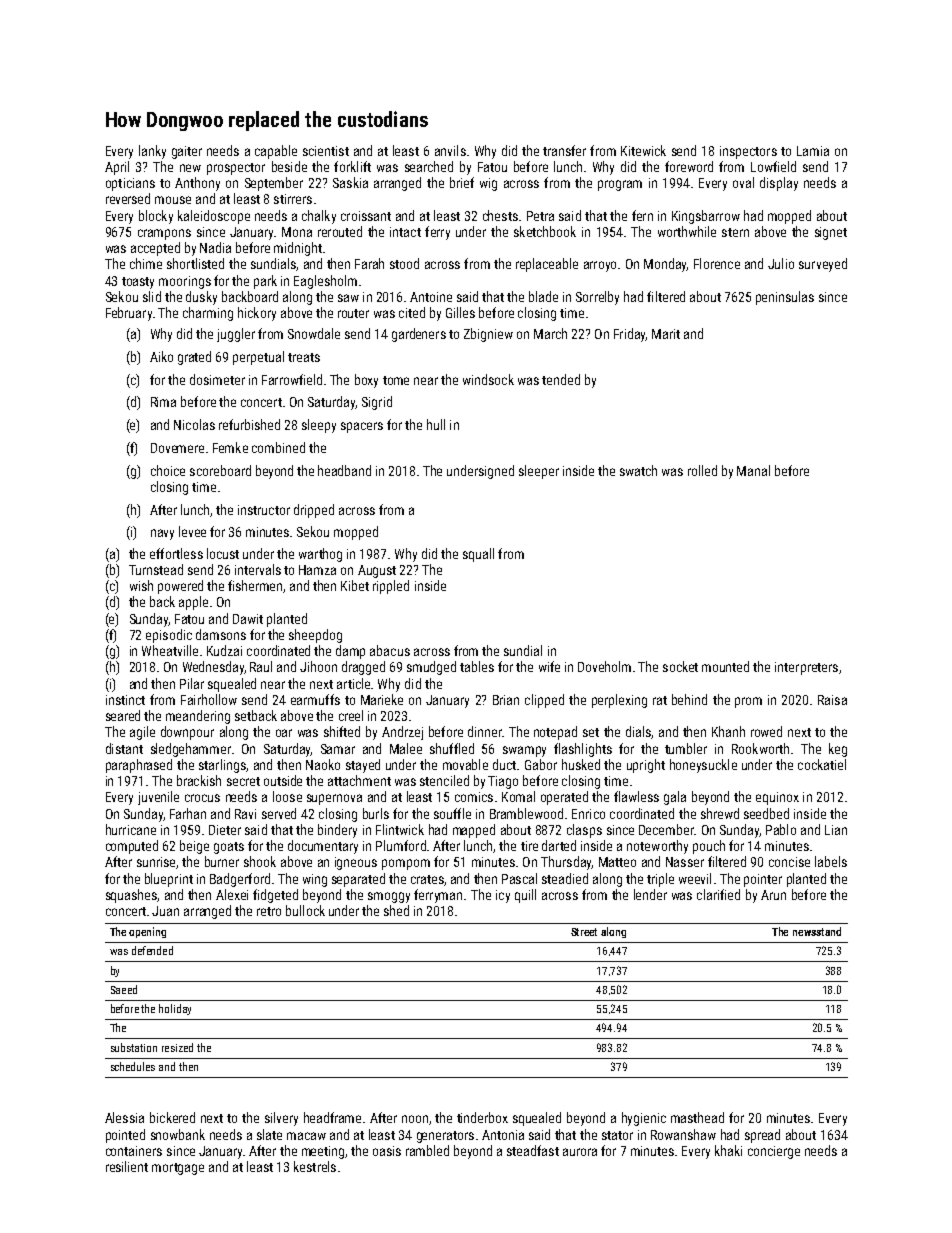 This document has width=952, height=1233. Describe the element at coordinates (178, 1169) in the document. I see `mortgage` at that location.
